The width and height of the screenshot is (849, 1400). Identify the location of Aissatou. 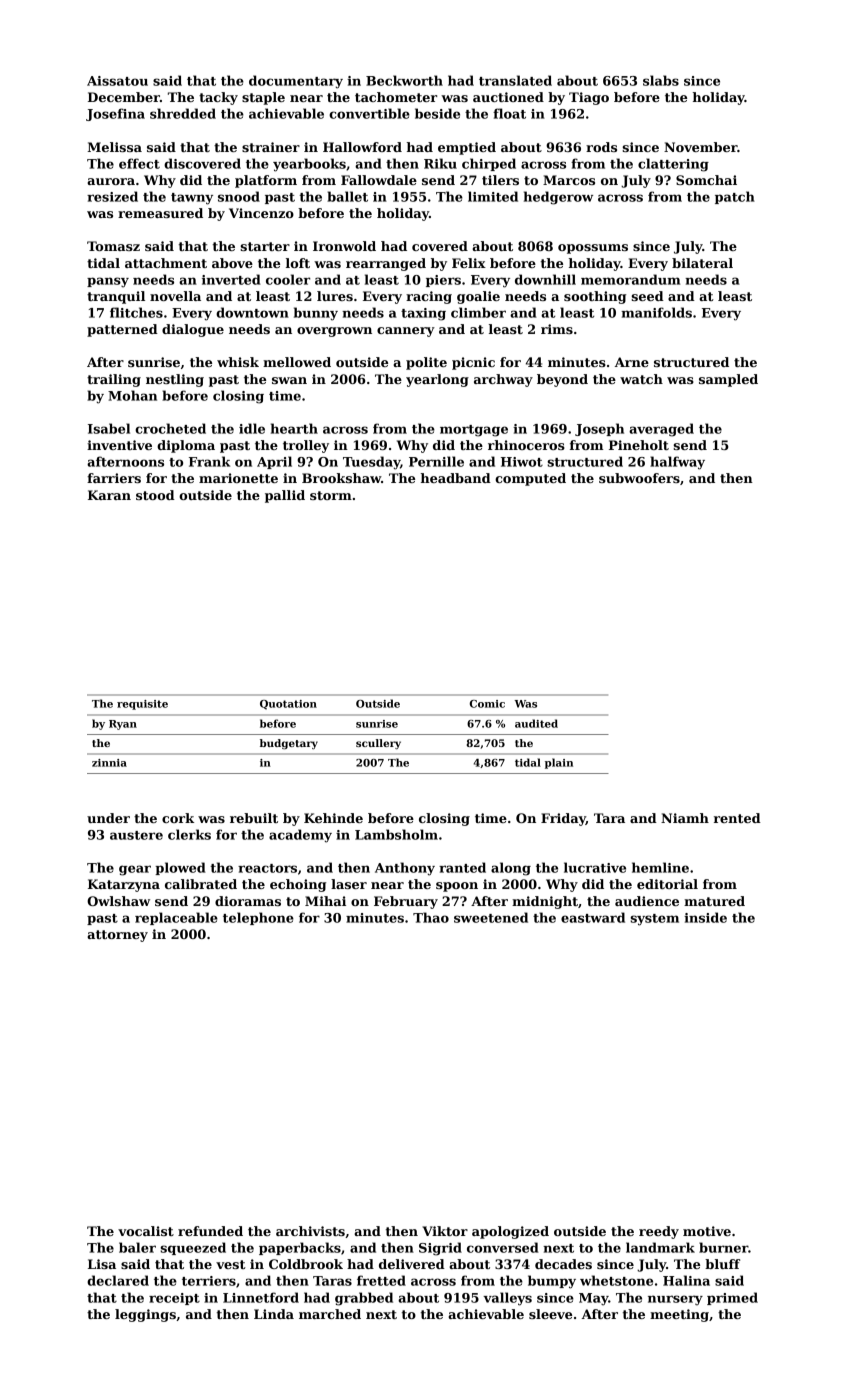
(117, 81).
